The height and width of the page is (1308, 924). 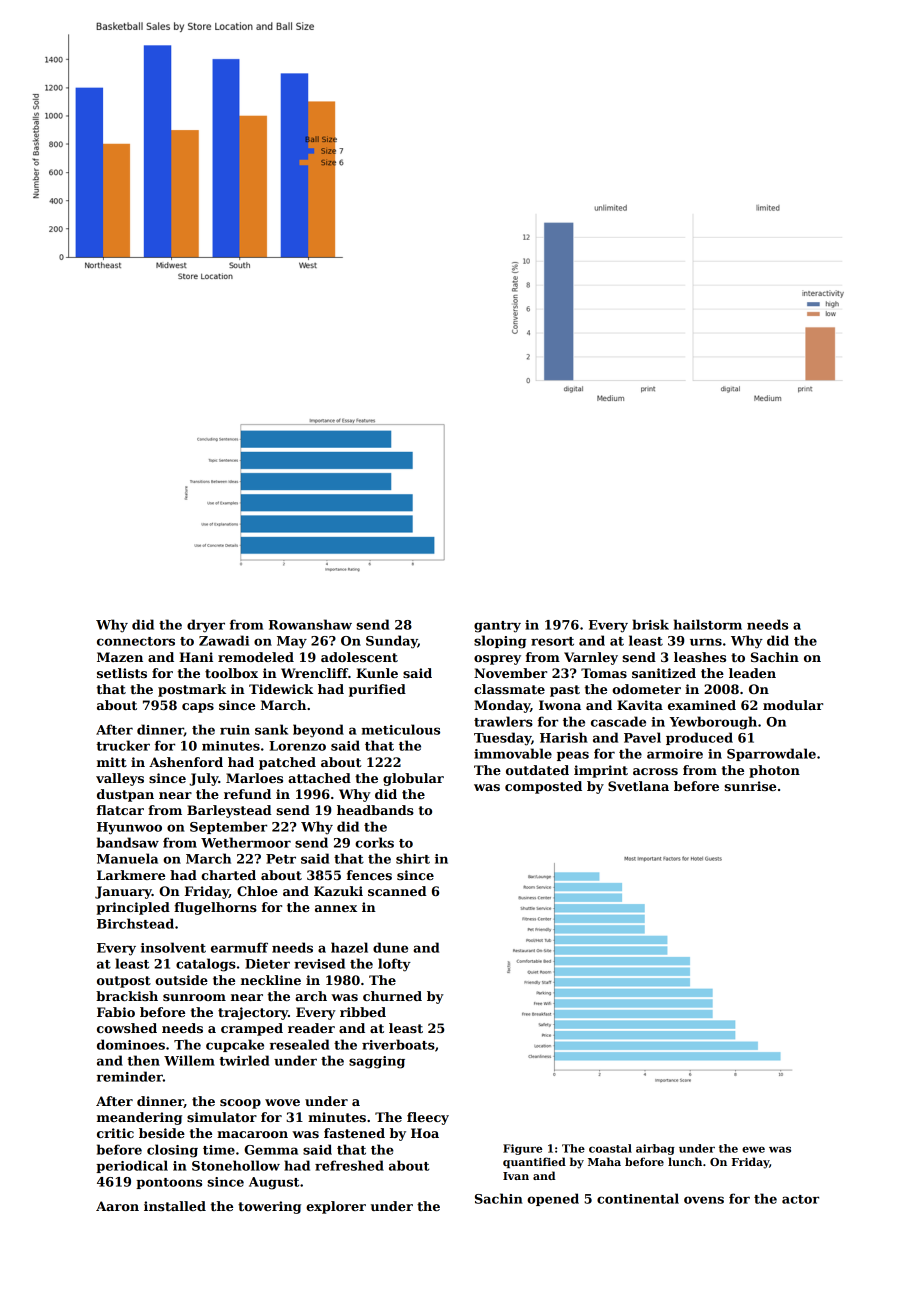 What do you see at coordinates (392, 996) in the page?
I see `churned` at bounding box center [392, 996].
